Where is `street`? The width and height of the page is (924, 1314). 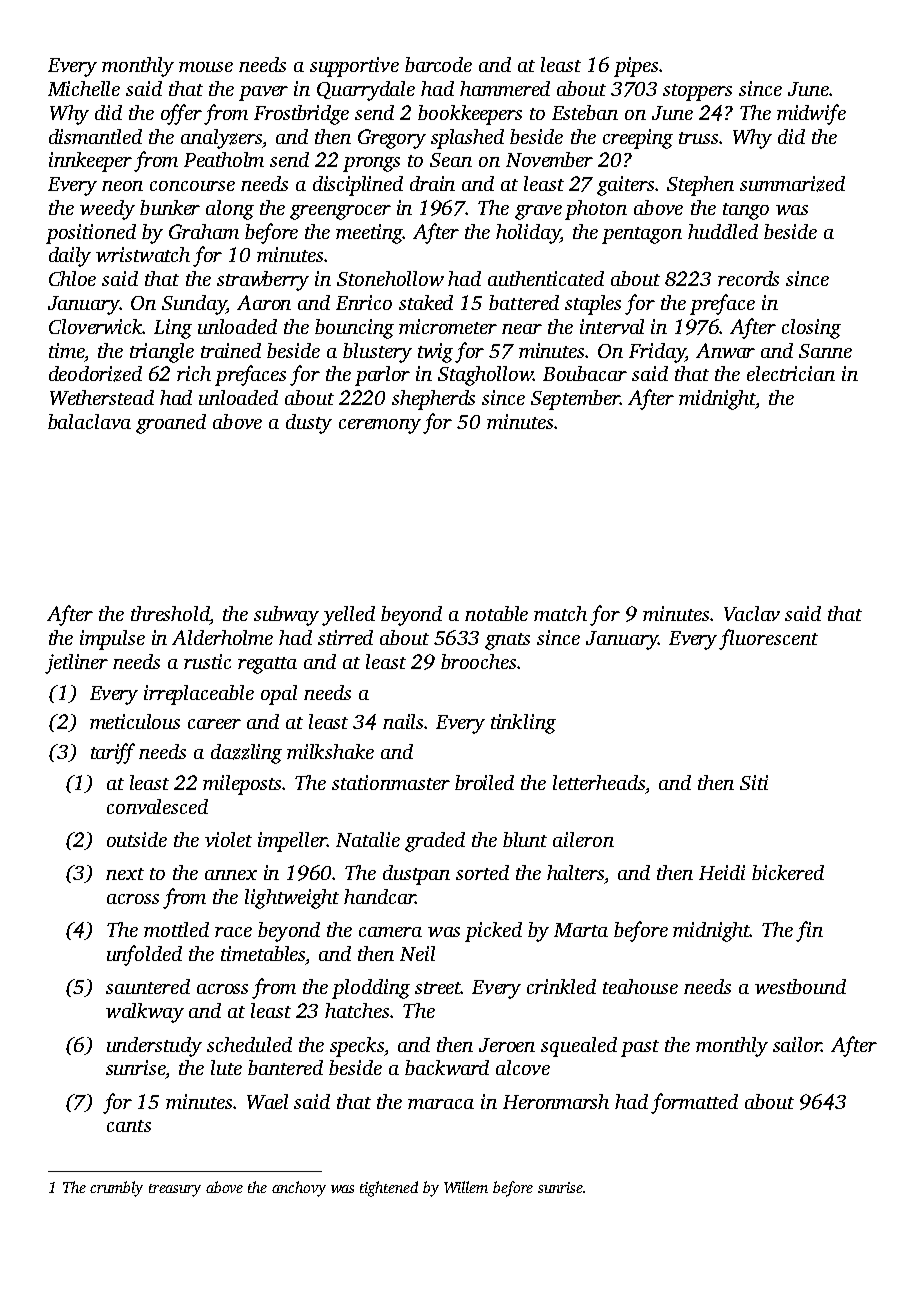 street is located at coordinates (438, 988).
